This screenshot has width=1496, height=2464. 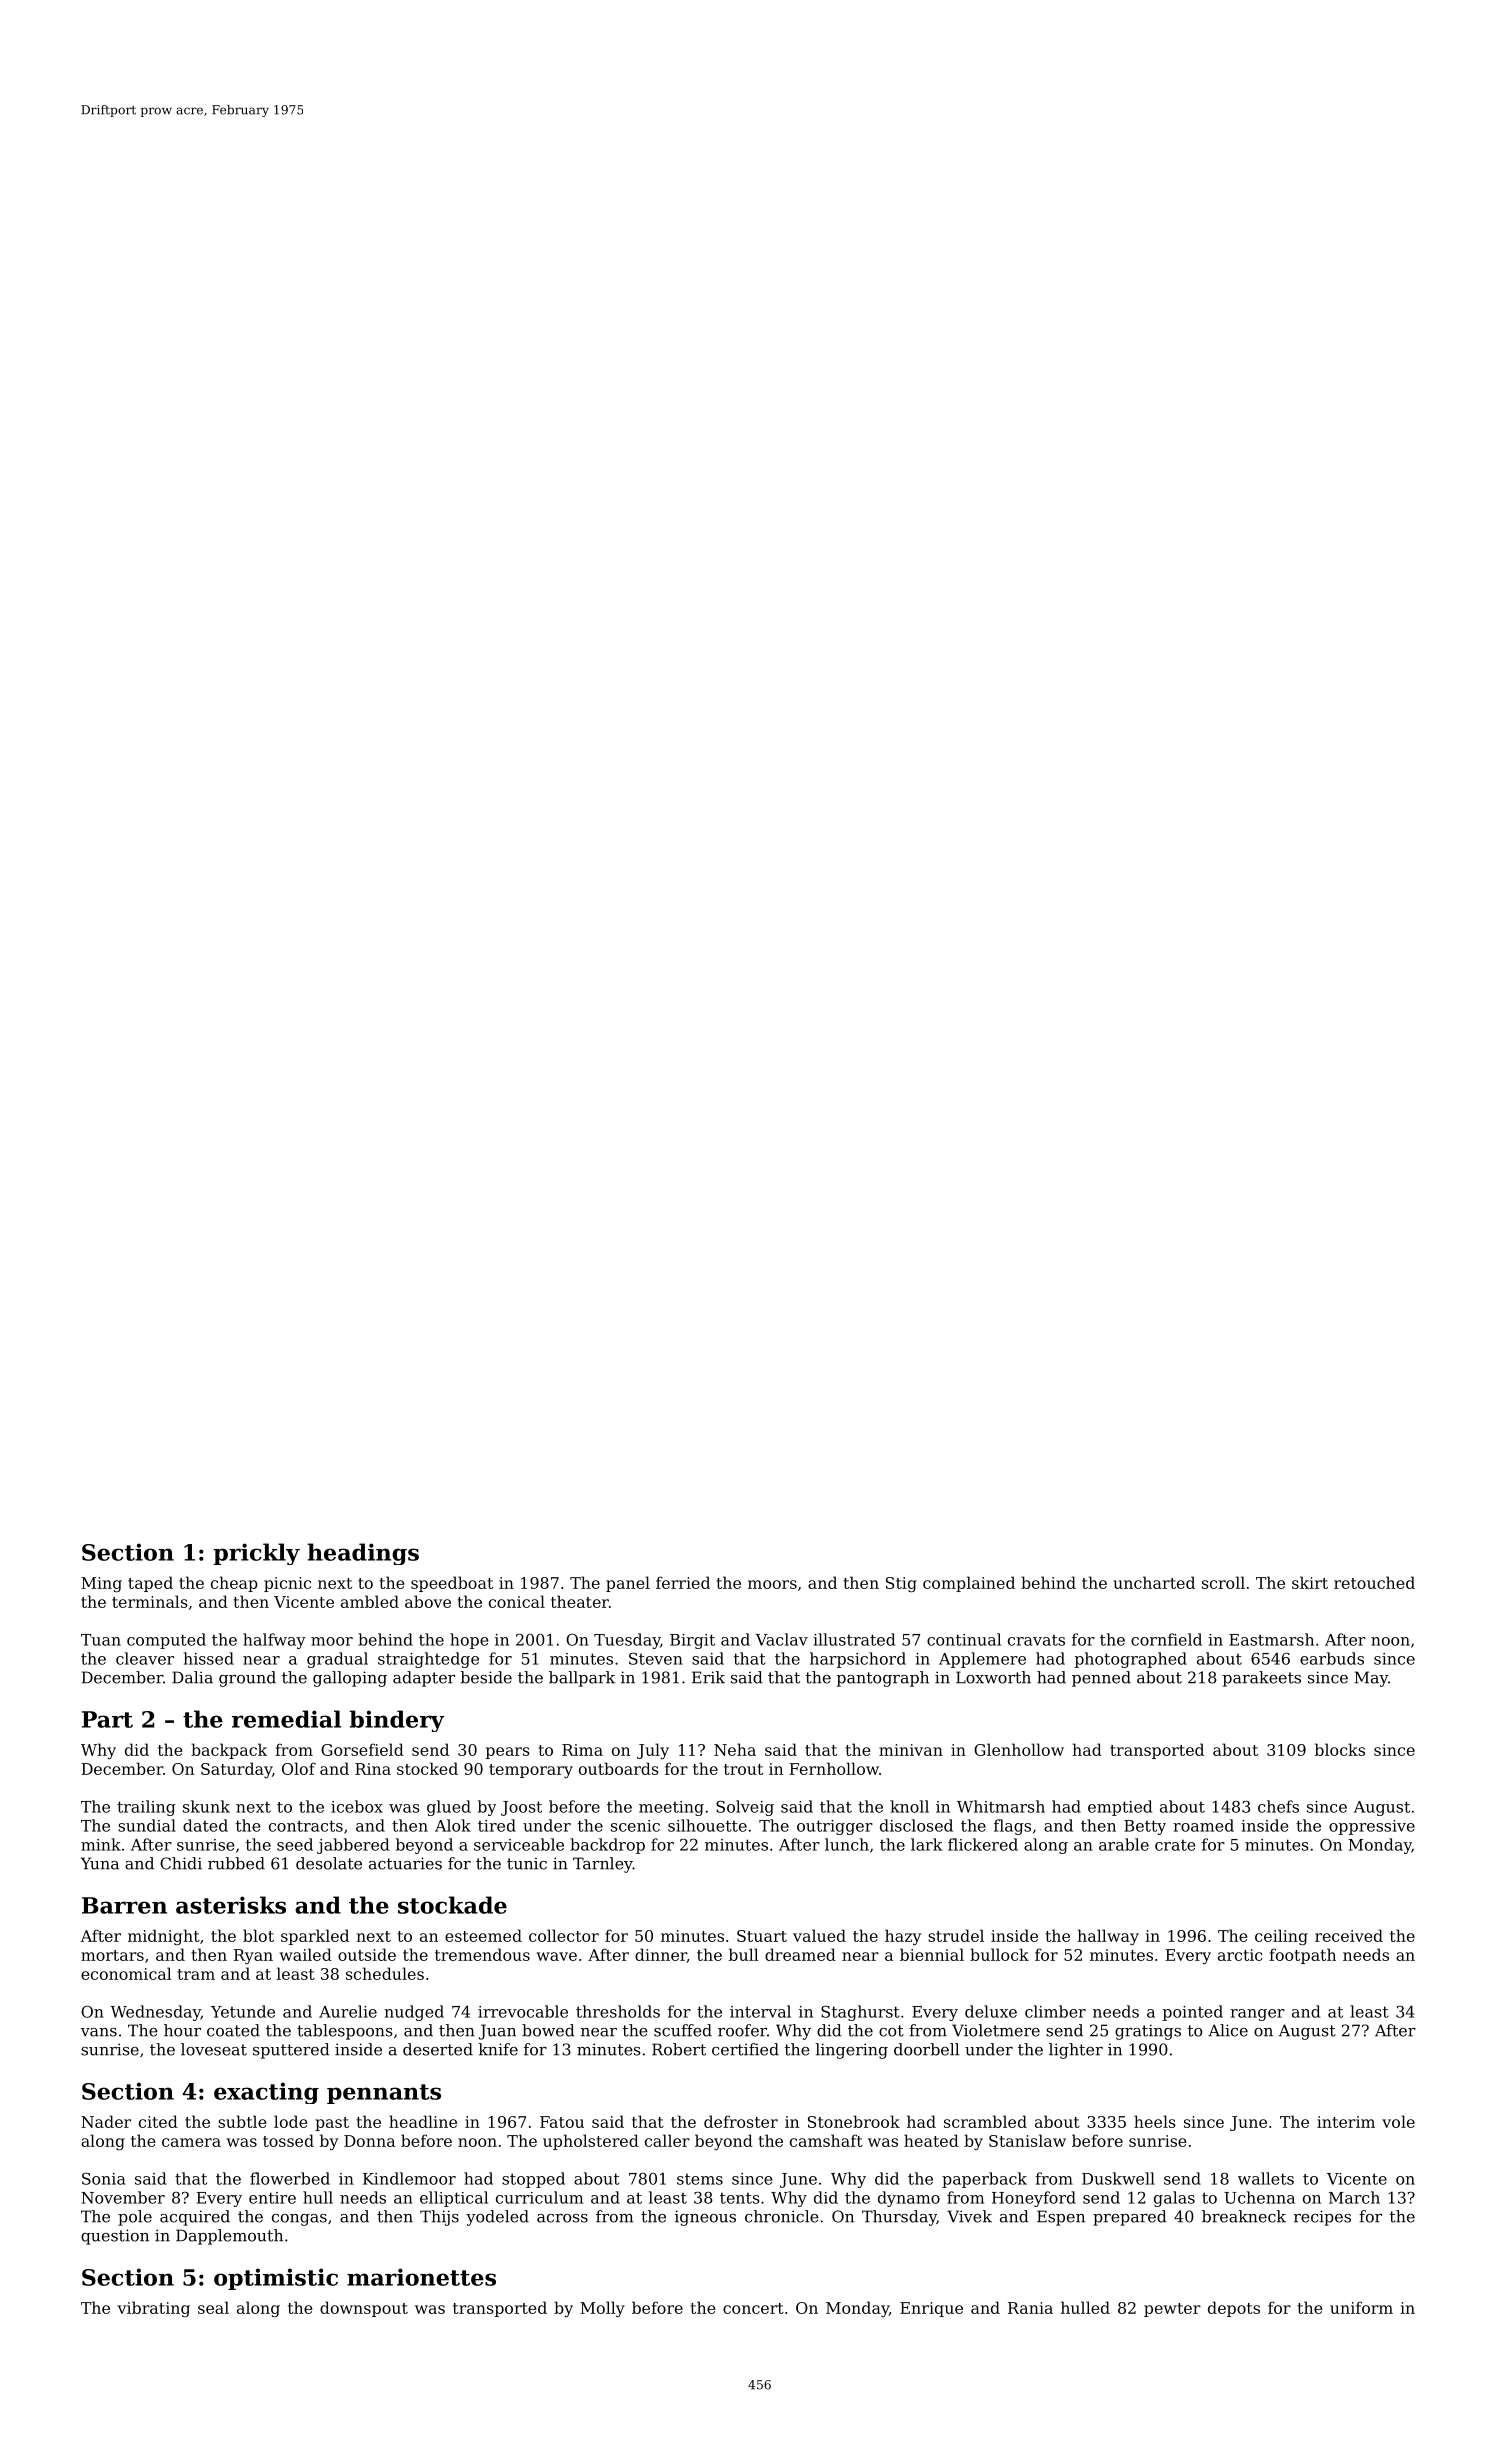 What do you see at coordinates (364, 2309) in the screenshot?
I see `downspout` at bounding box center [364, 2309].
